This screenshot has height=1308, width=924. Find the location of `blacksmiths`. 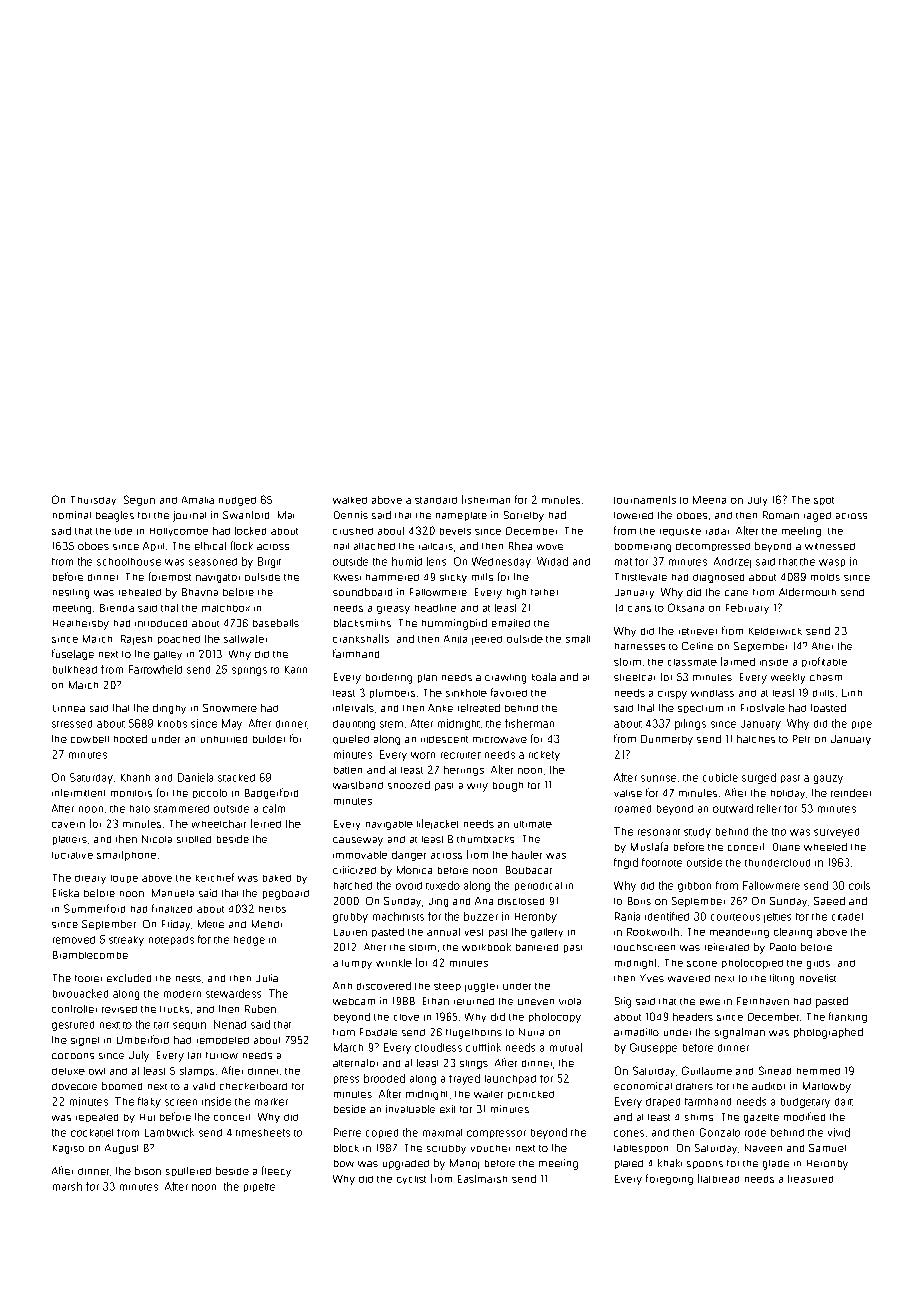

blacksmiths is located at coordinates (362, 623).
